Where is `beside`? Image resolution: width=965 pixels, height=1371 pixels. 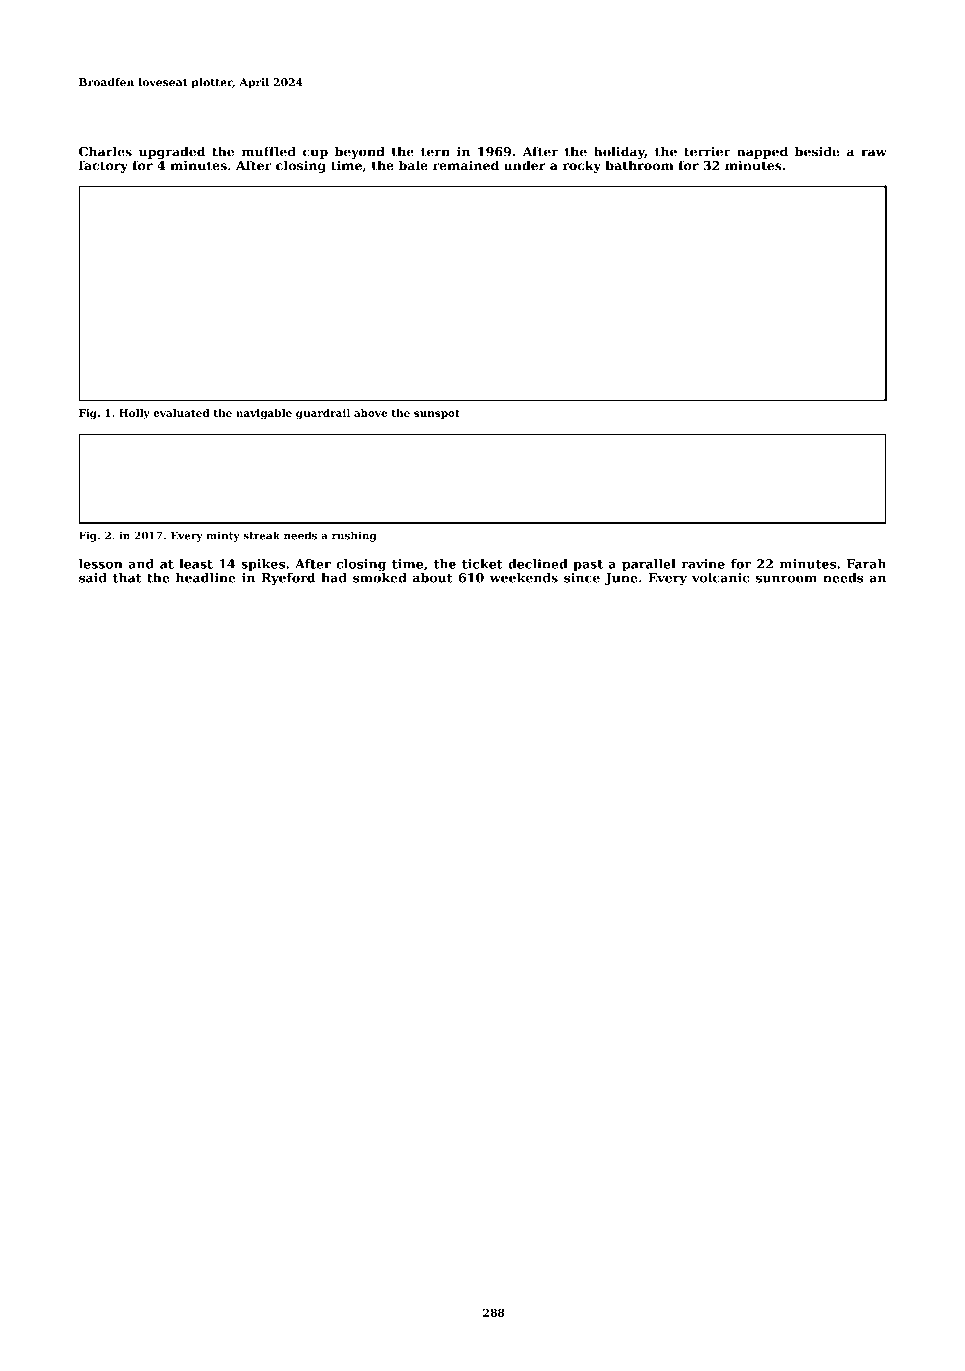
beside is located at coordinates (817, 151).
